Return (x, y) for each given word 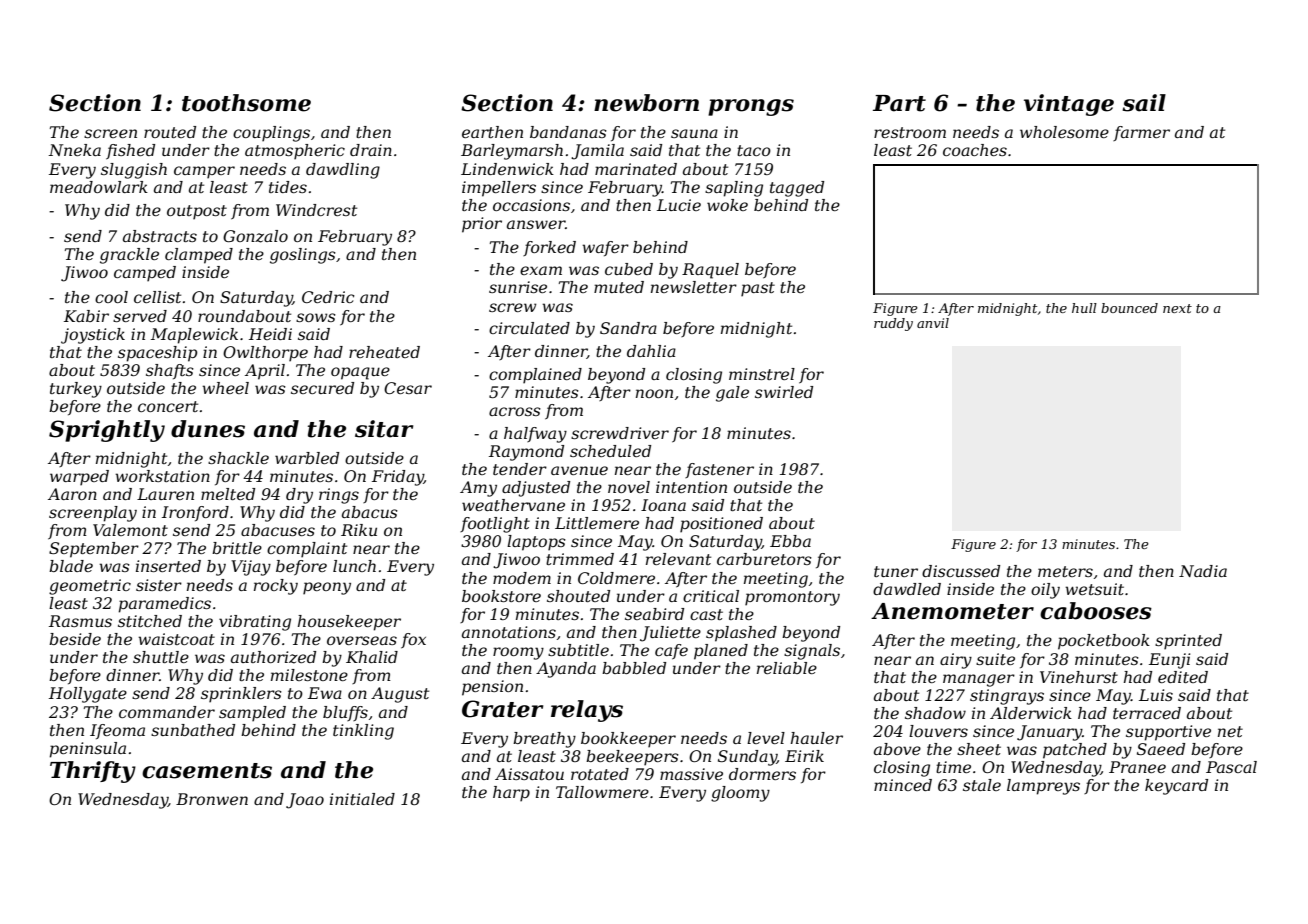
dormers (762, 774)
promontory (792, 598)
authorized (273, 657)
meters (1065, 571)
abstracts (160, 236)
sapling (734, 189)
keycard (1176, 787)
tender (520, 469)
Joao (305, 801)
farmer (1141, 133)
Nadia (1203, 571)
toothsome (246, 103)
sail (1144, 103)
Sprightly (107, 431)
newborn (646, 103)
